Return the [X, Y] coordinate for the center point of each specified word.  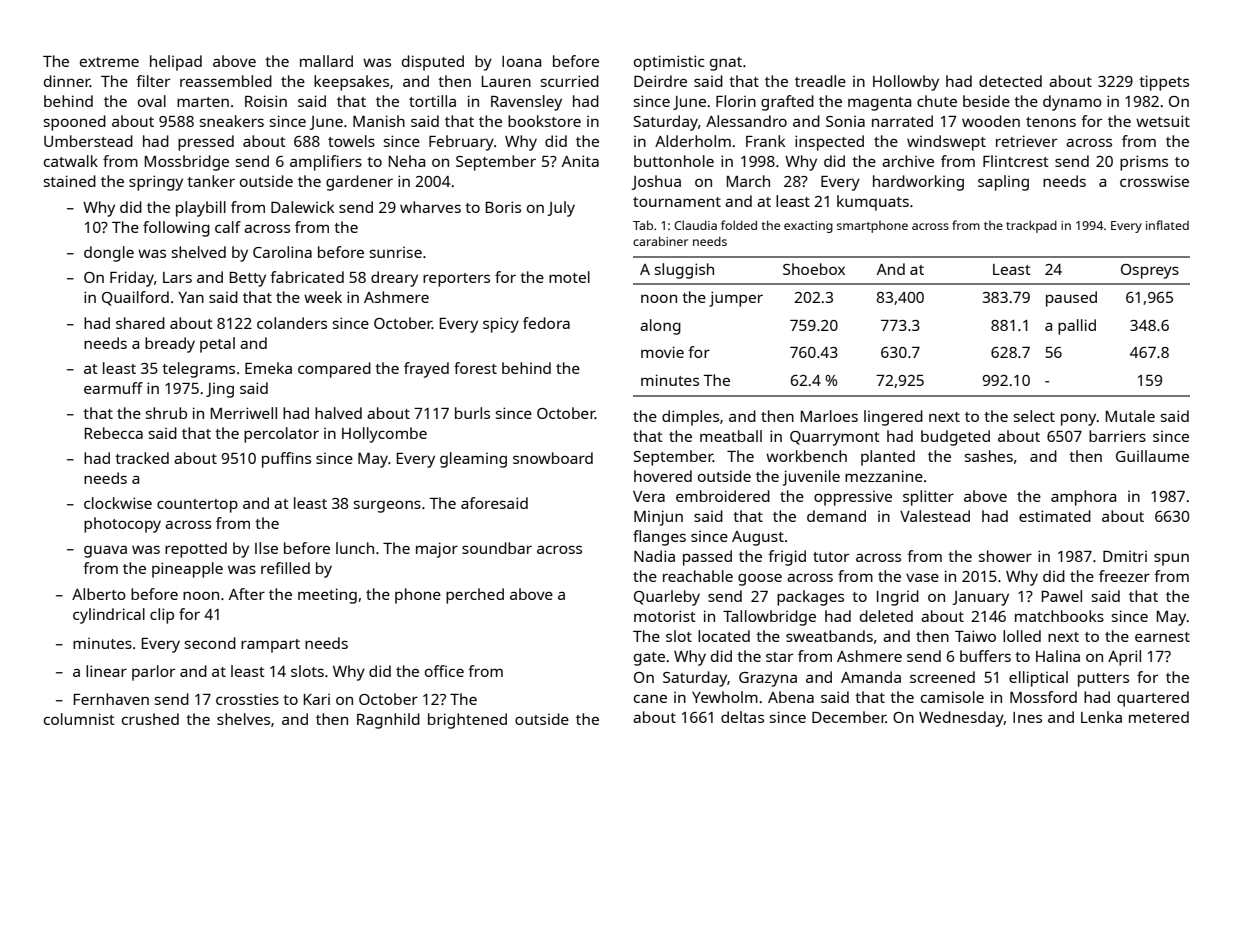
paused [1071, 299]
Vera [649, 496]
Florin [736, 101]
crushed [150, 719]
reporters [456, 280]
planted [888, 458]
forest [475, 368]
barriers [1117, 436]
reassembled [226, 81]
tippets [1164, 83]
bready [170, 345]
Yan [191, 297]
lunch [355, 548]
